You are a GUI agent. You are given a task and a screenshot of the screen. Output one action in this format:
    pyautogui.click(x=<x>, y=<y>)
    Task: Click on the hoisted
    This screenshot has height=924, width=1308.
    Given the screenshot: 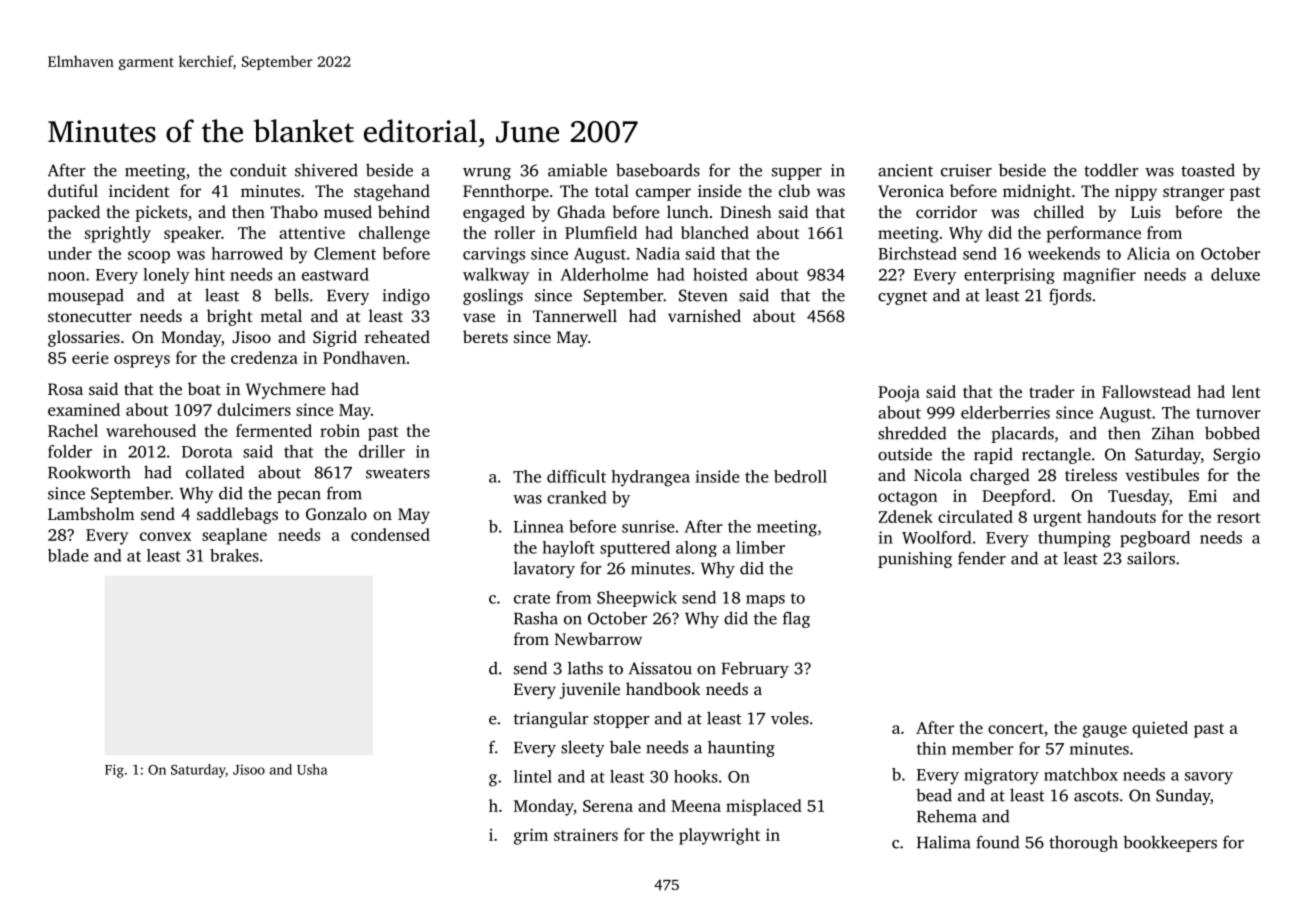 What is the action you would take?
    pyautogui.click(x=720, y=274)
